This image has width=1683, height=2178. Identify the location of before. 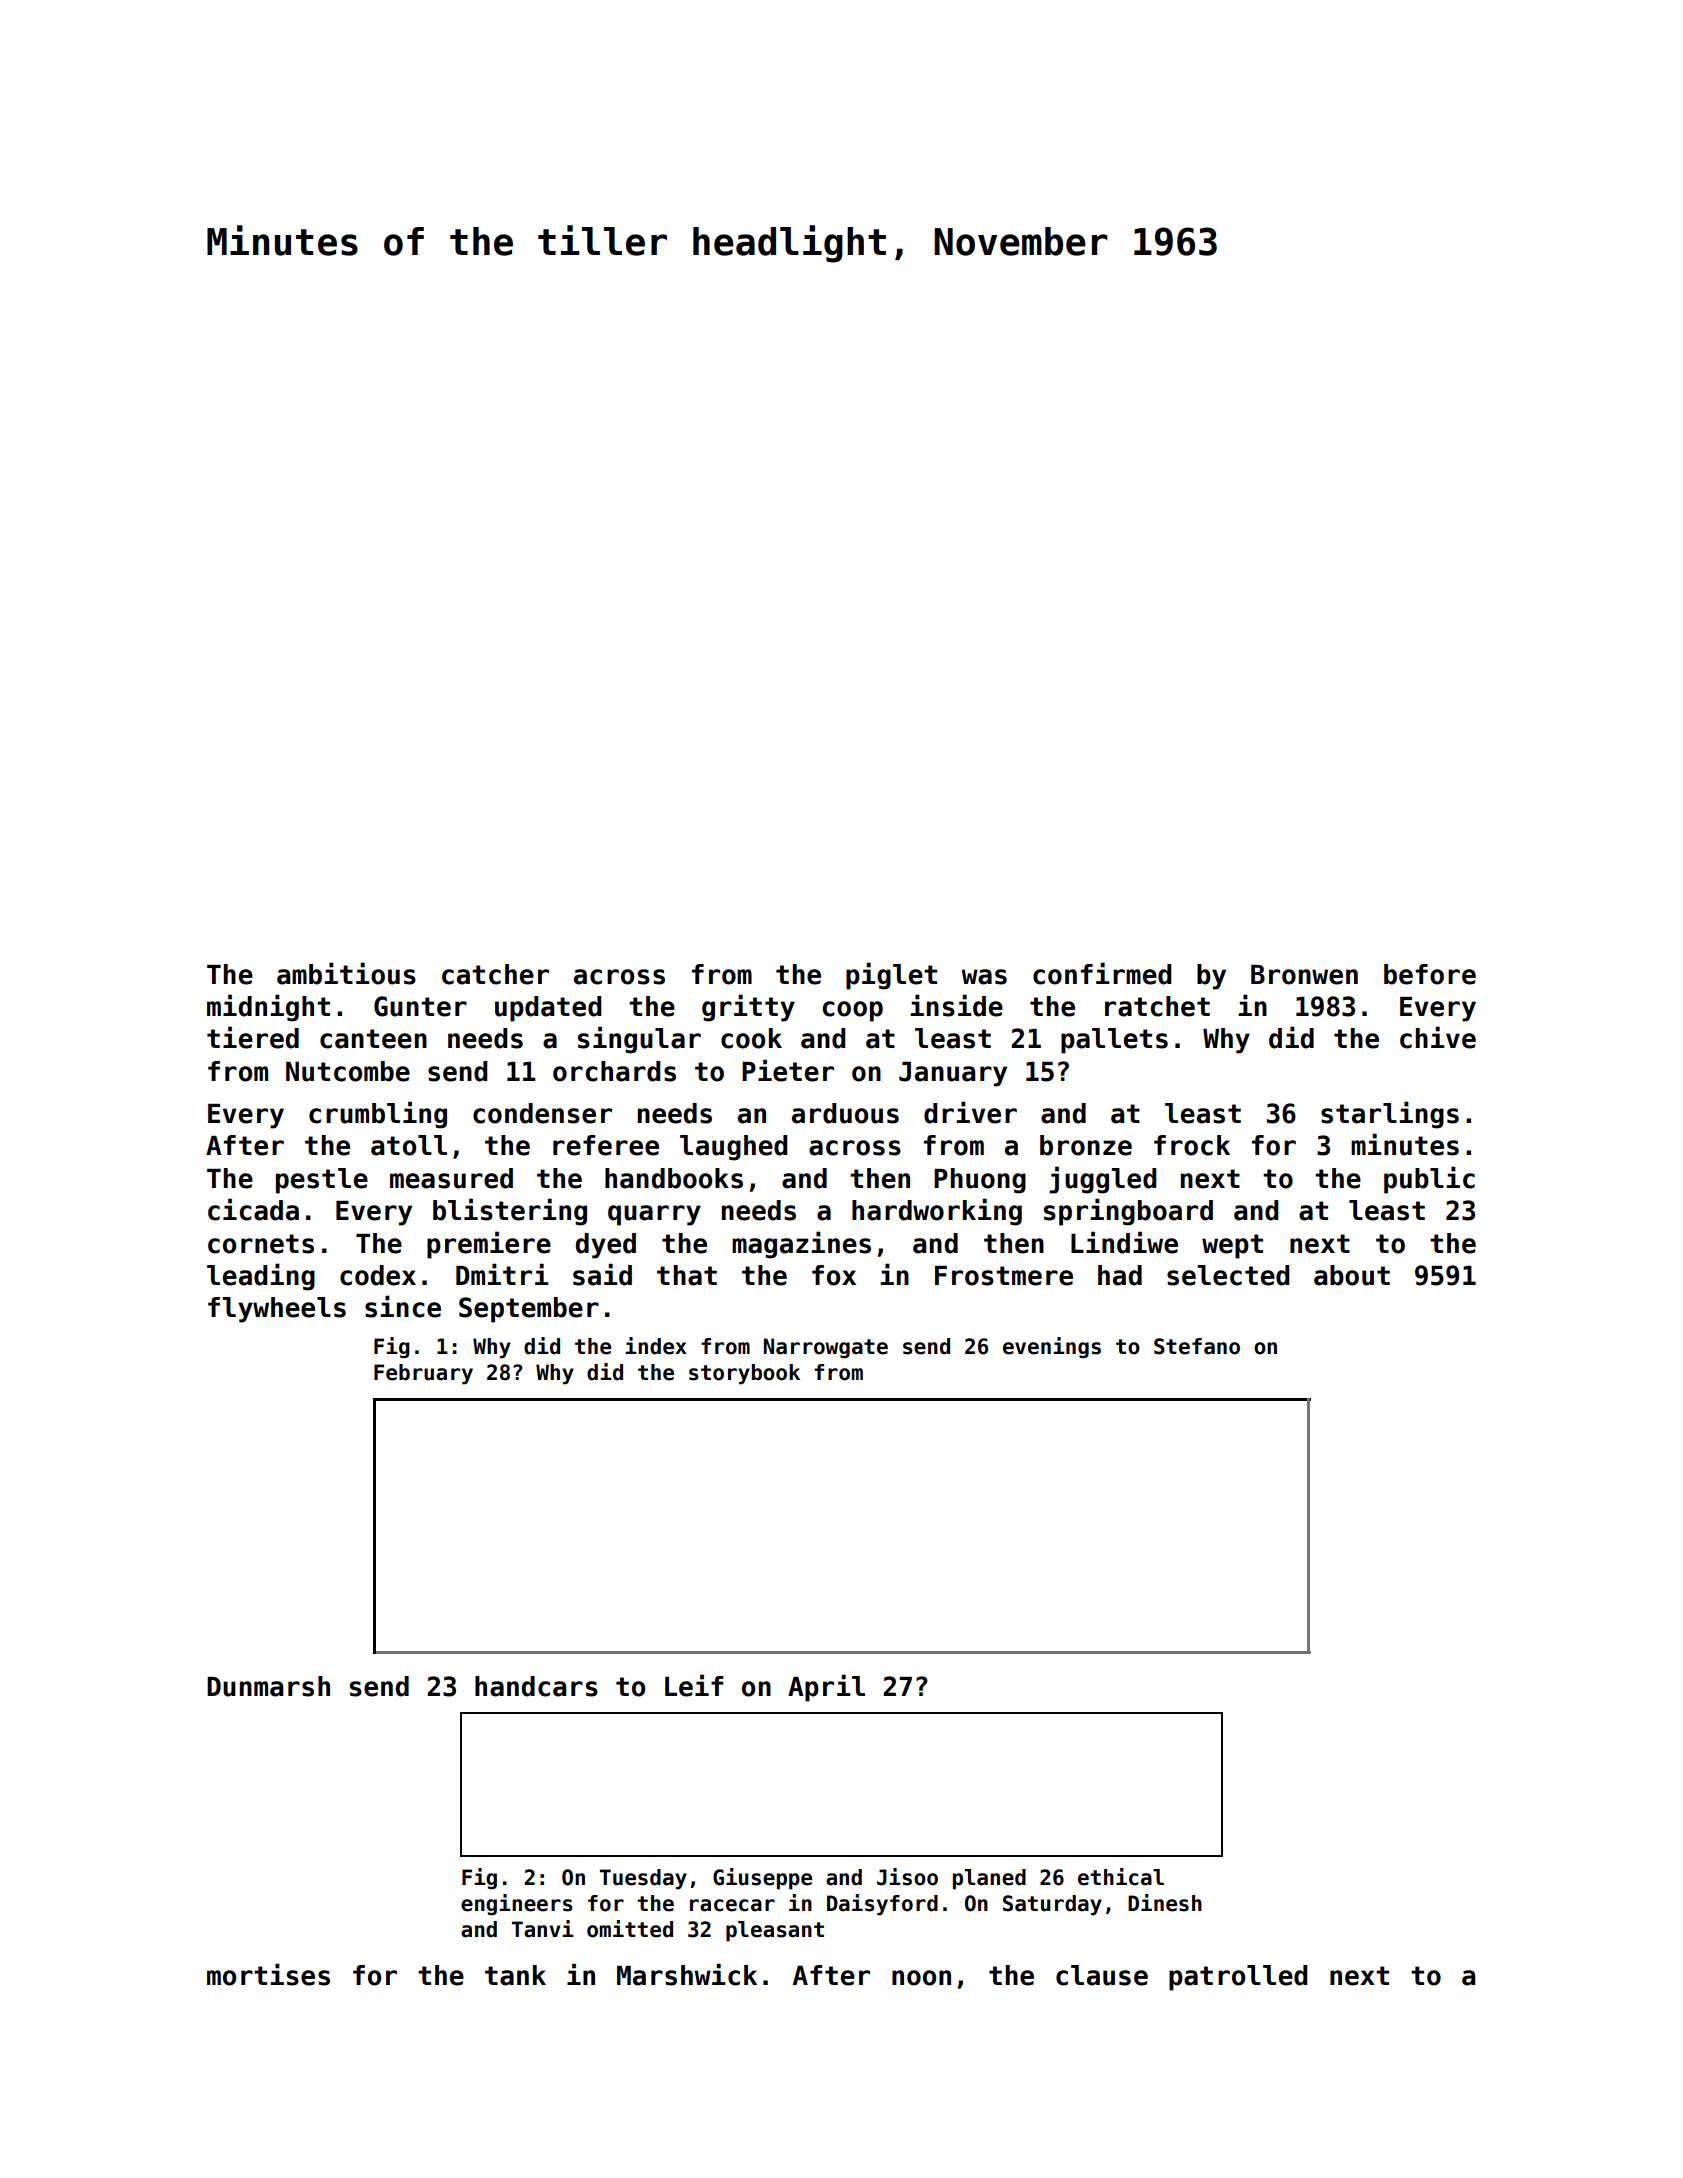
(1430, 974).
